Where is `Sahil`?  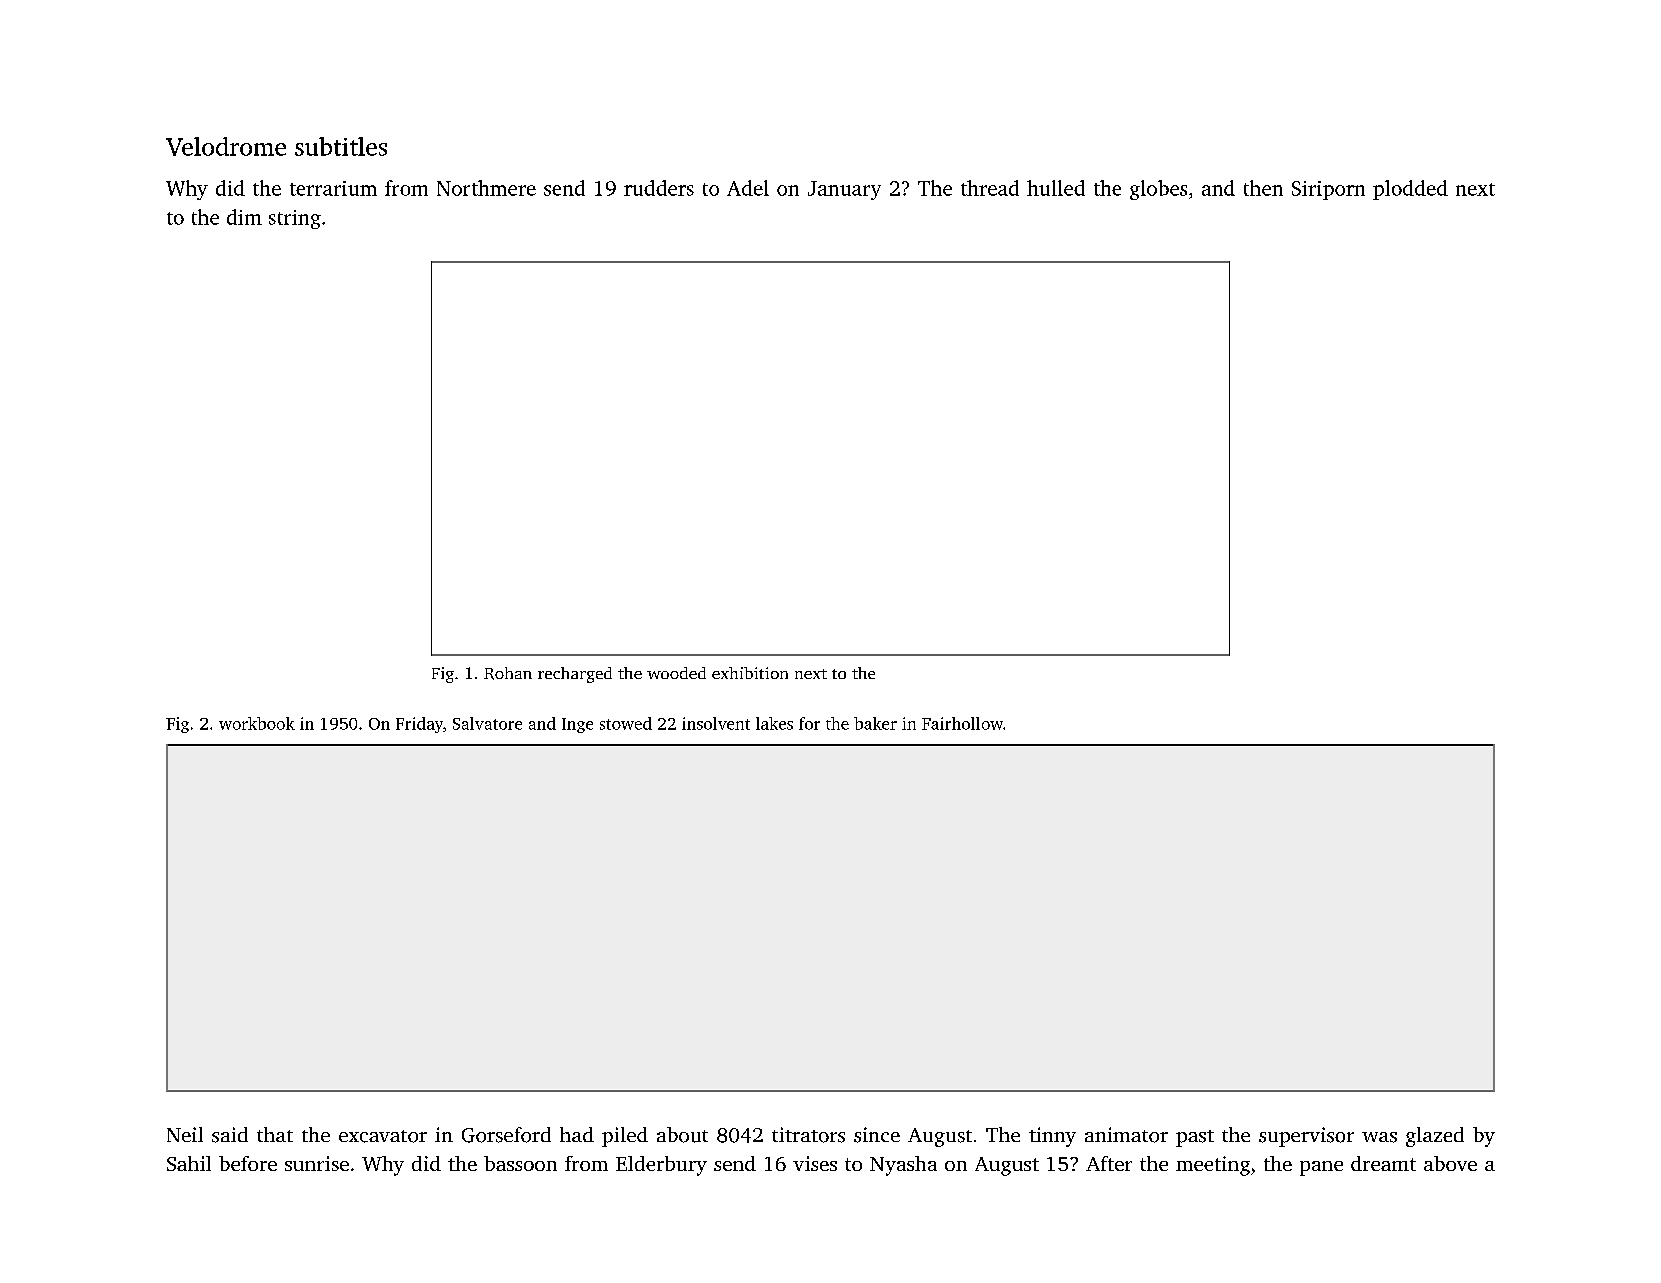 Sahil is located at coordinates (189, 1163).
